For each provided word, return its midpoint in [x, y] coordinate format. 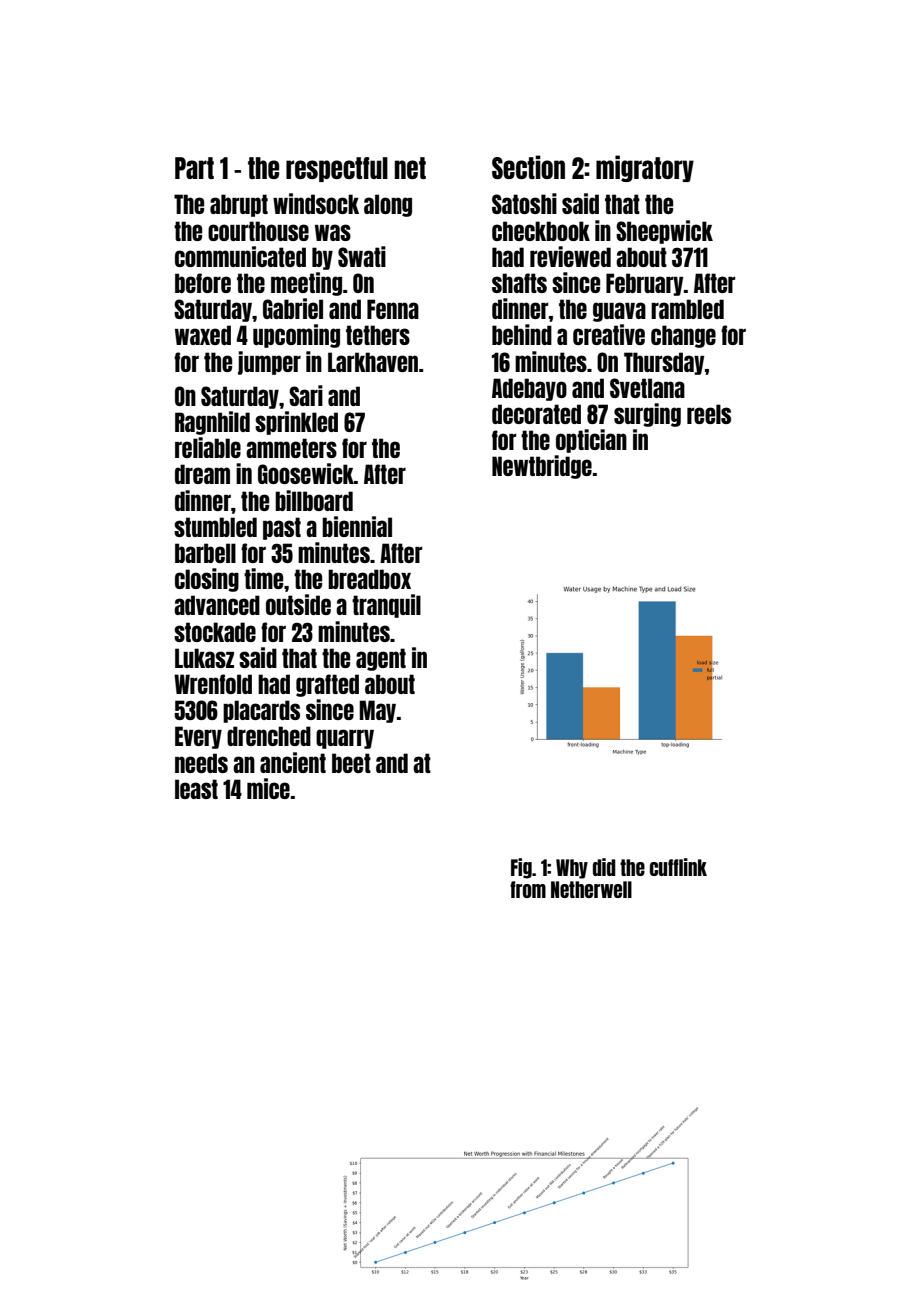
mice [268, 788]
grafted [327, 685]
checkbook [541, 231]
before [203, 283]
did [604, 867]
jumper [269, 363]
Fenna [393, 309]
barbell [205, 553]
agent [381, 659]
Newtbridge [542, 467]
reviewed [570, 256]
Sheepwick [664, 232]
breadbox [369, 579]
